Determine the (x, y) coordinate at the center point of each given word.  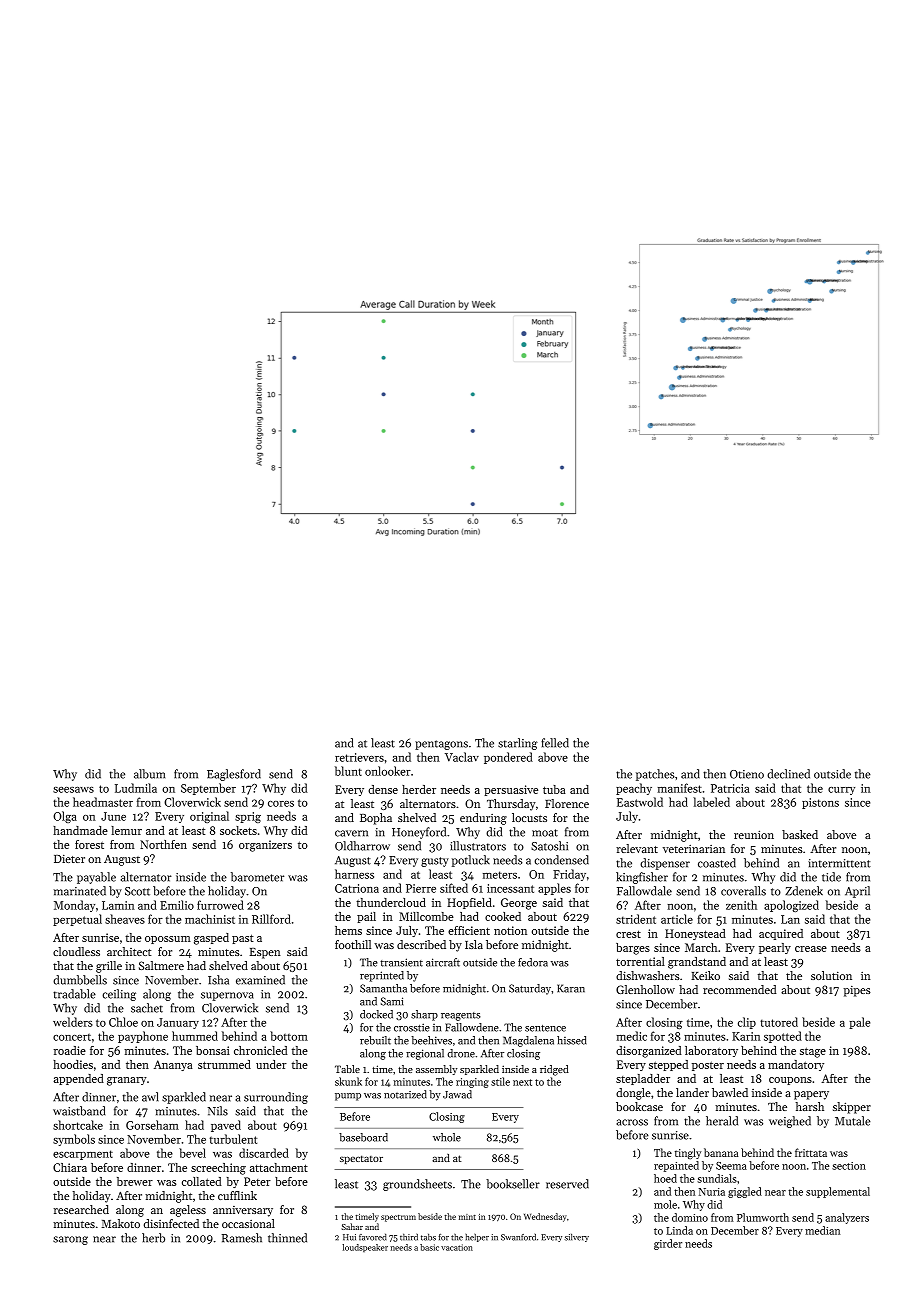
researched (81, 1209)
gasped (211, 939)
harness (354, 874)
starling (518, 744)
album (149, 774)
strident (636, 919)
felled (555, 743)
